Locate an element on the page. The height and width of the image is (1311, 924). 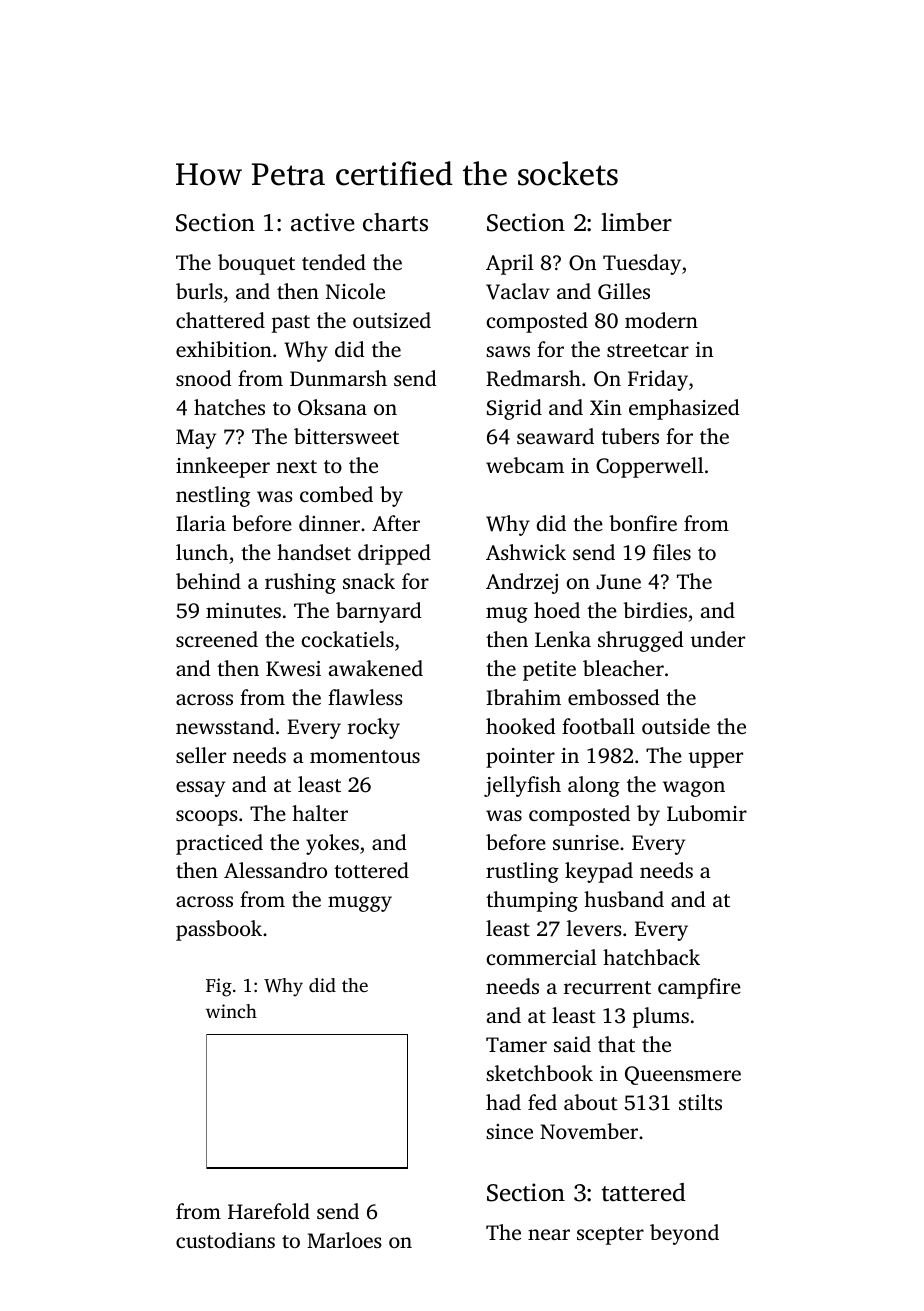
screened is located at coordinates (217, 639).
